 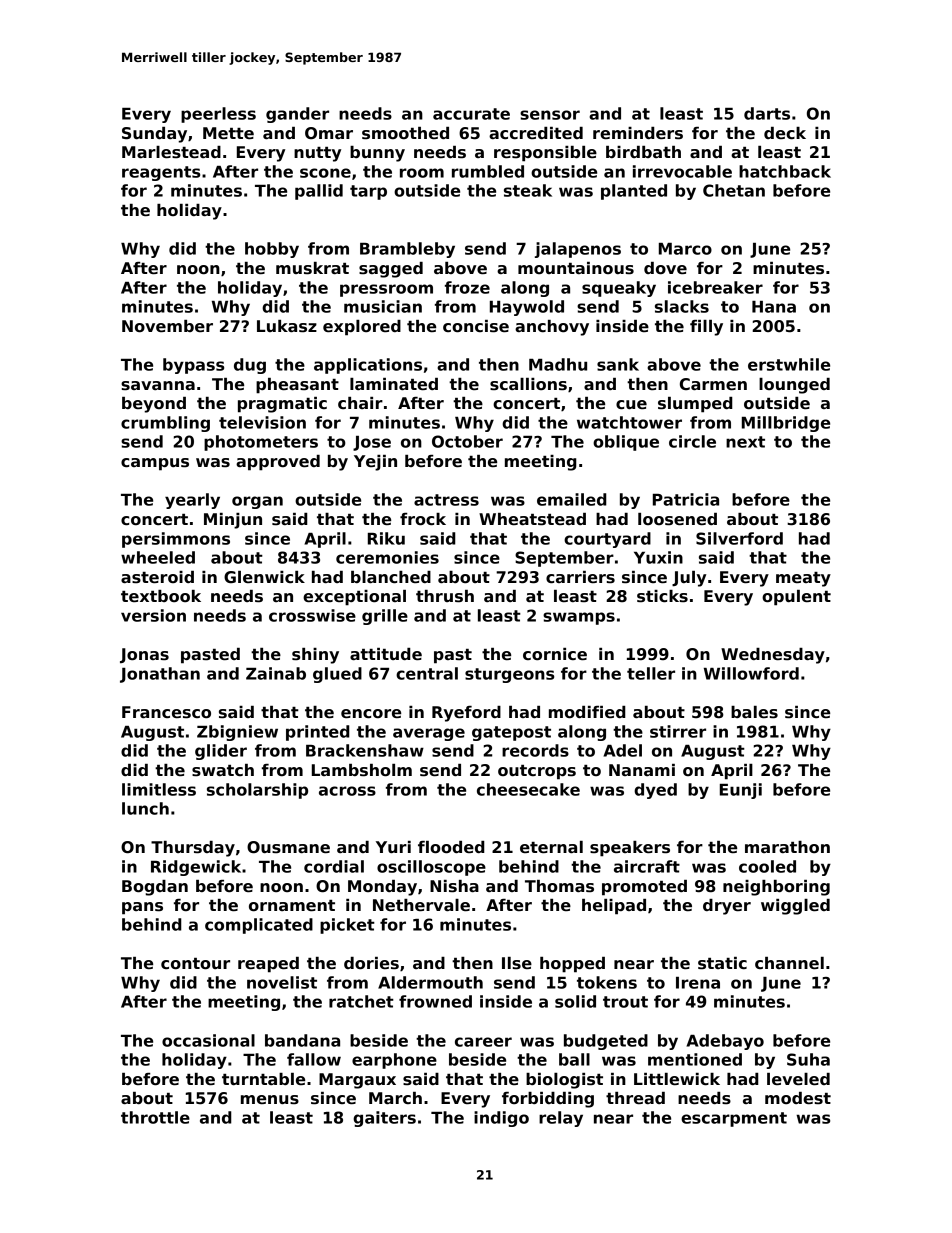 I want to click on March, so click(x=395, y=1098).
